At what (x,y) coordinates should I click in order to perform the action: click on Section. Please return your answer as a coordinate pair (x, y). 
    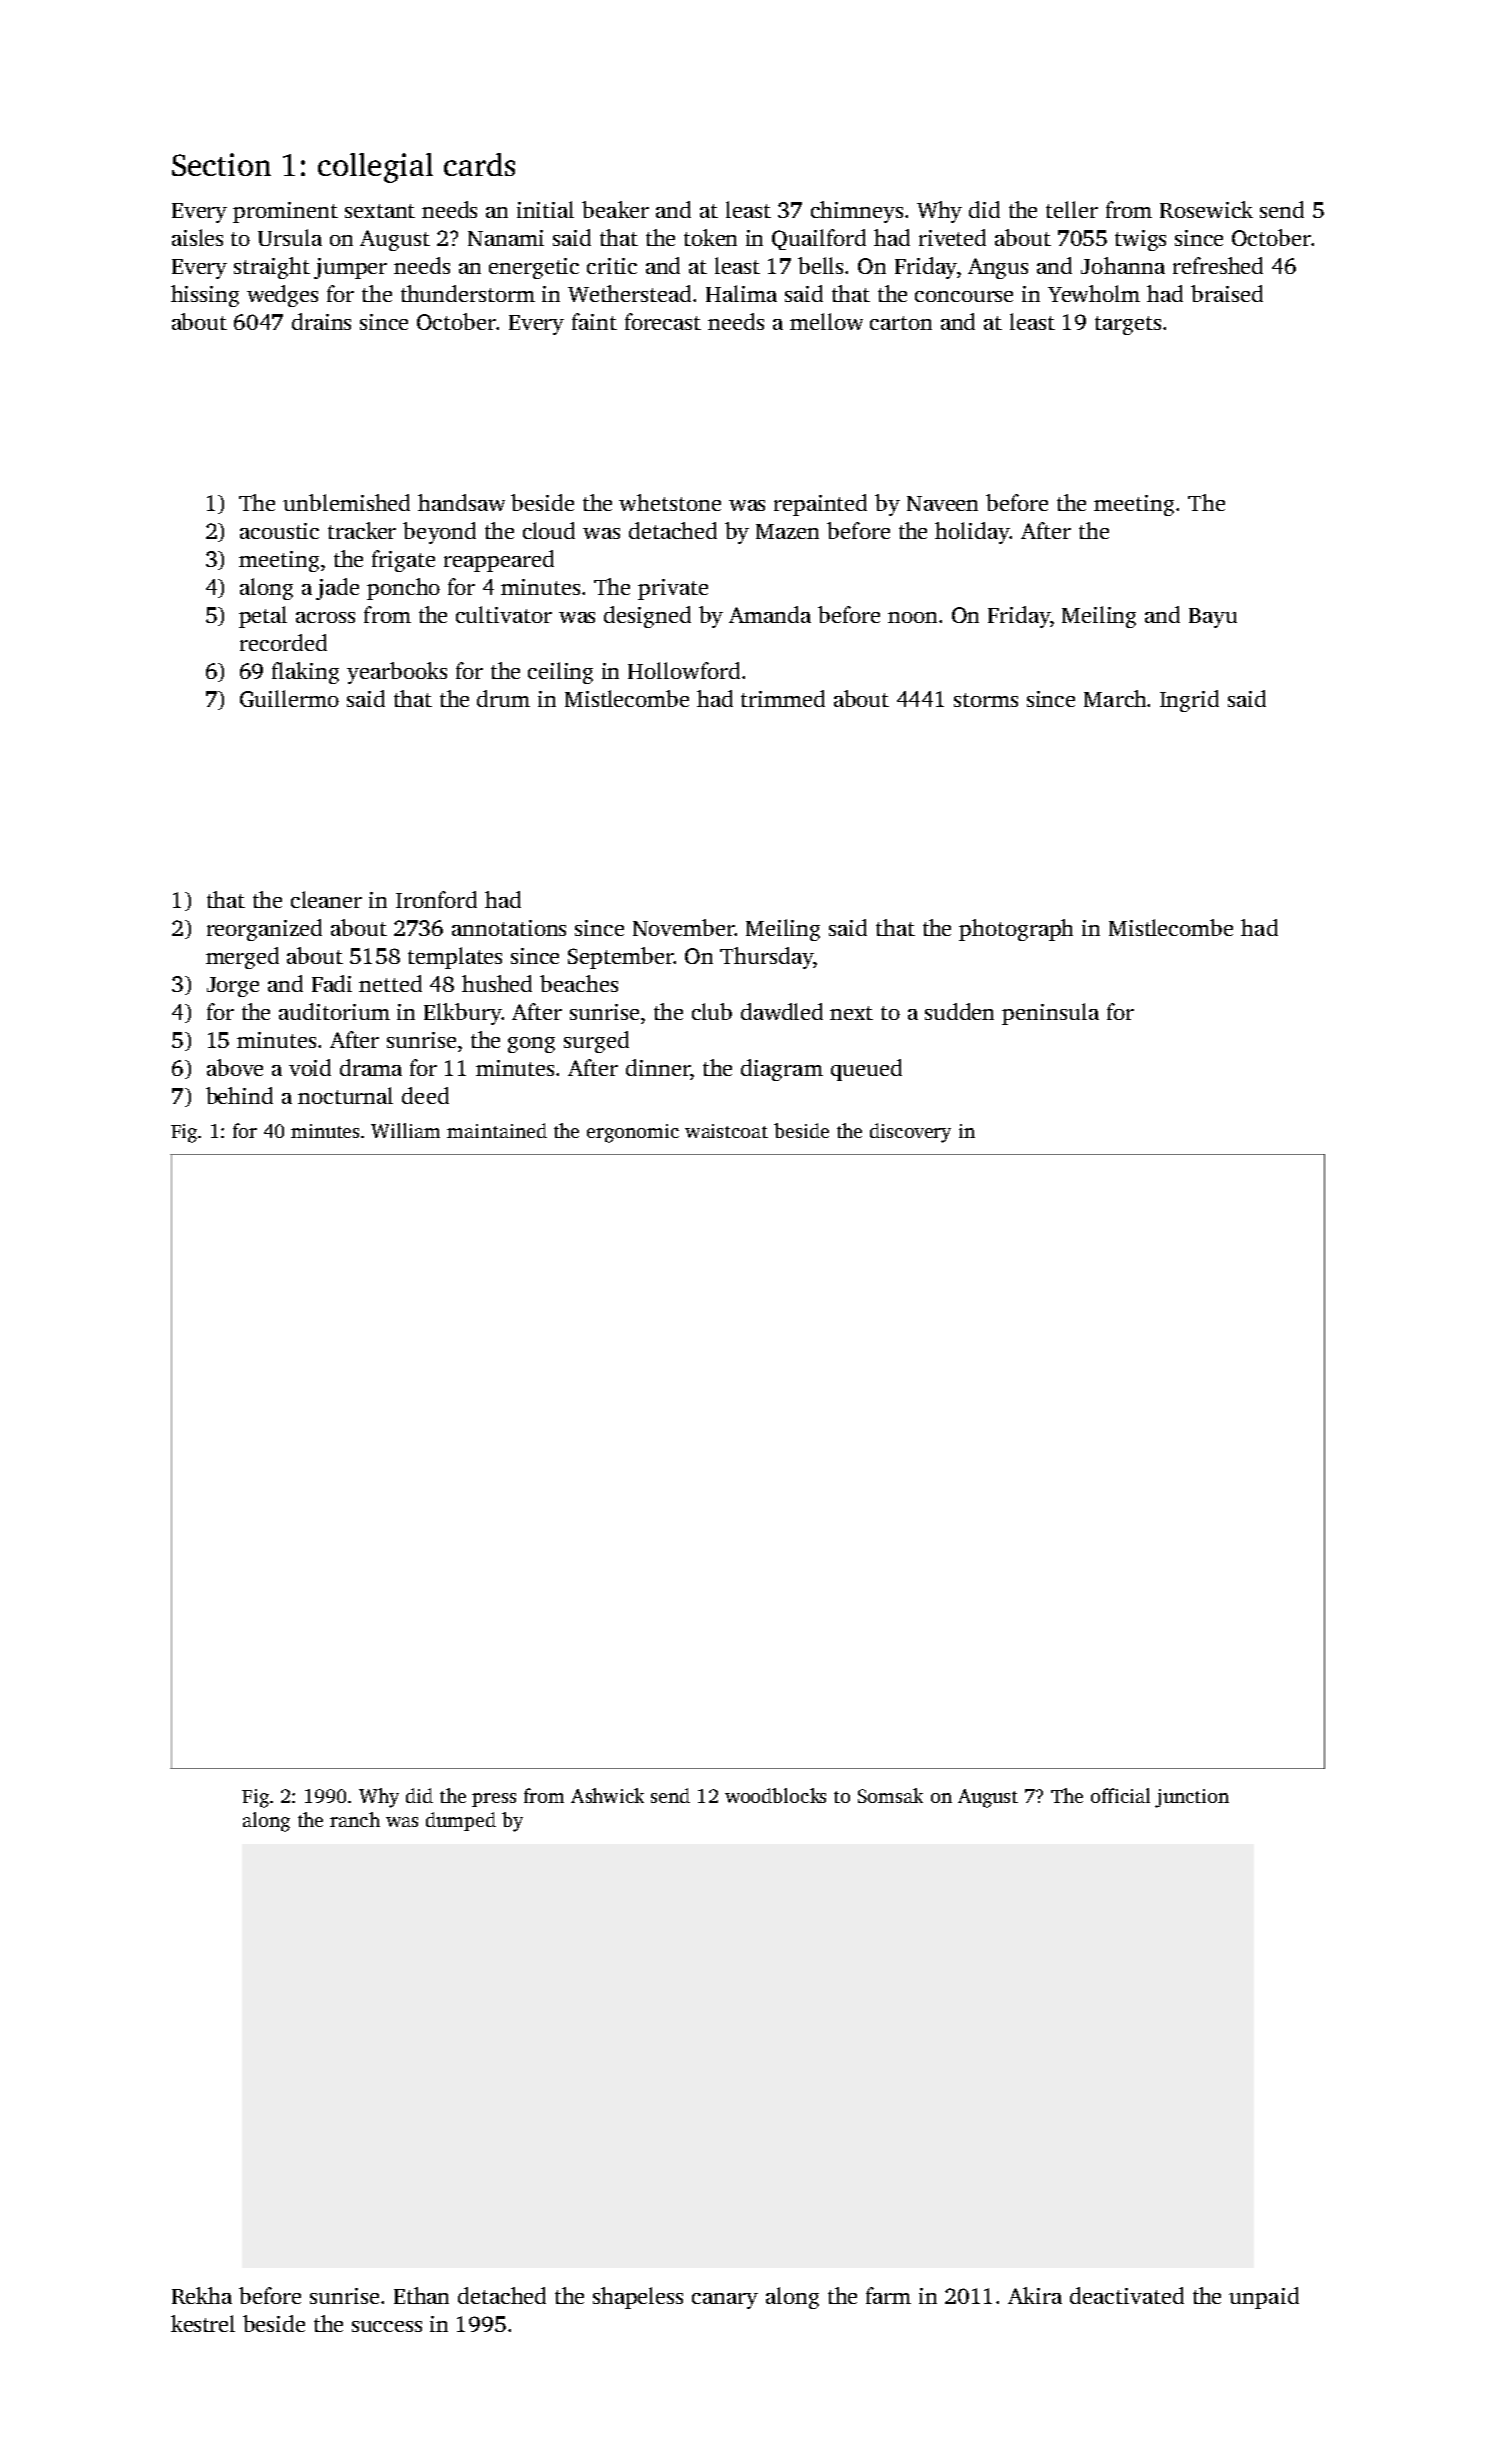
    Looking at the image, I should click on (221, 164).
